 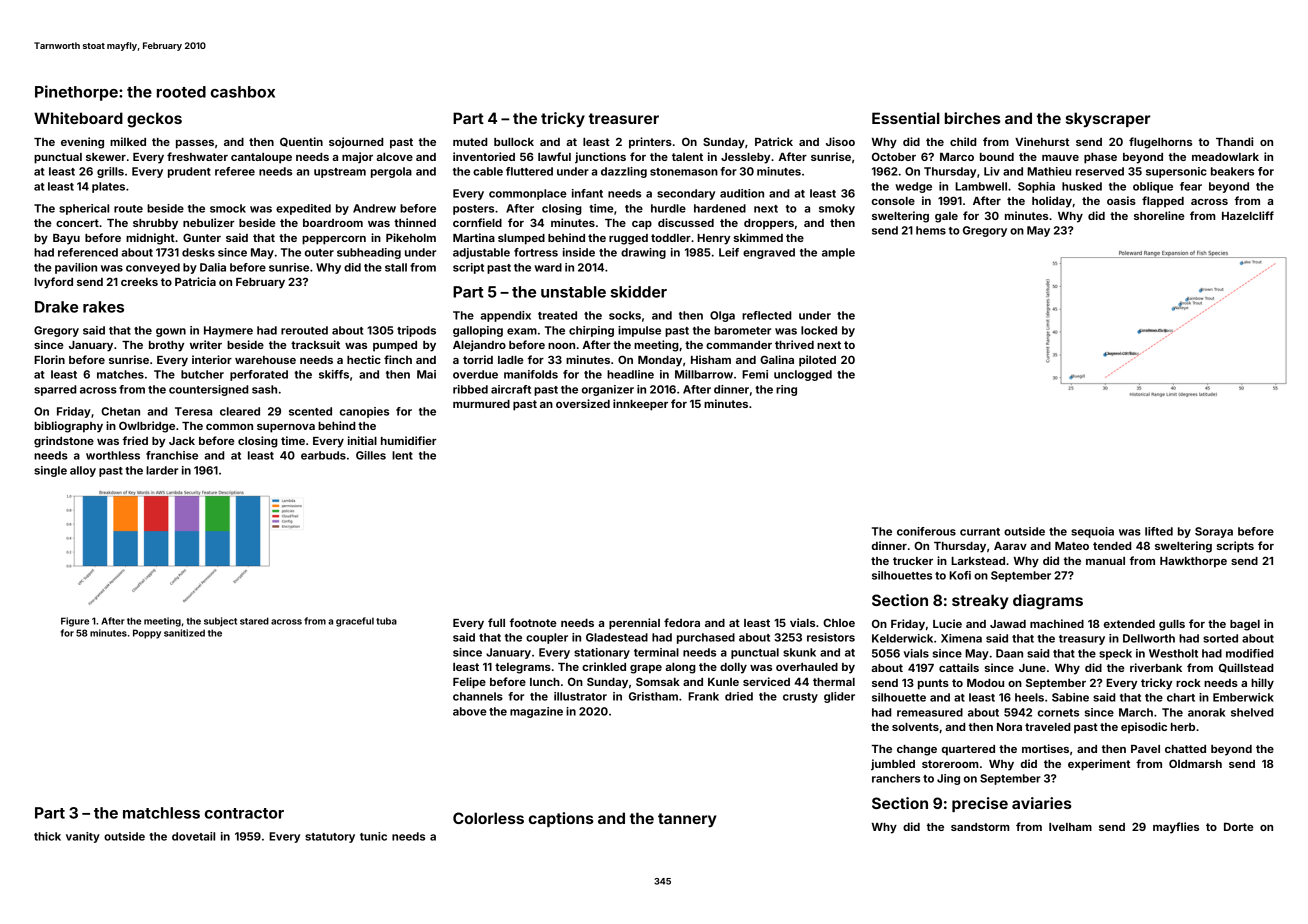 What do you see at coordinates (1108, 119) in the screenshot?
I see `skyscraper` at bounding box center [1108, 119].
